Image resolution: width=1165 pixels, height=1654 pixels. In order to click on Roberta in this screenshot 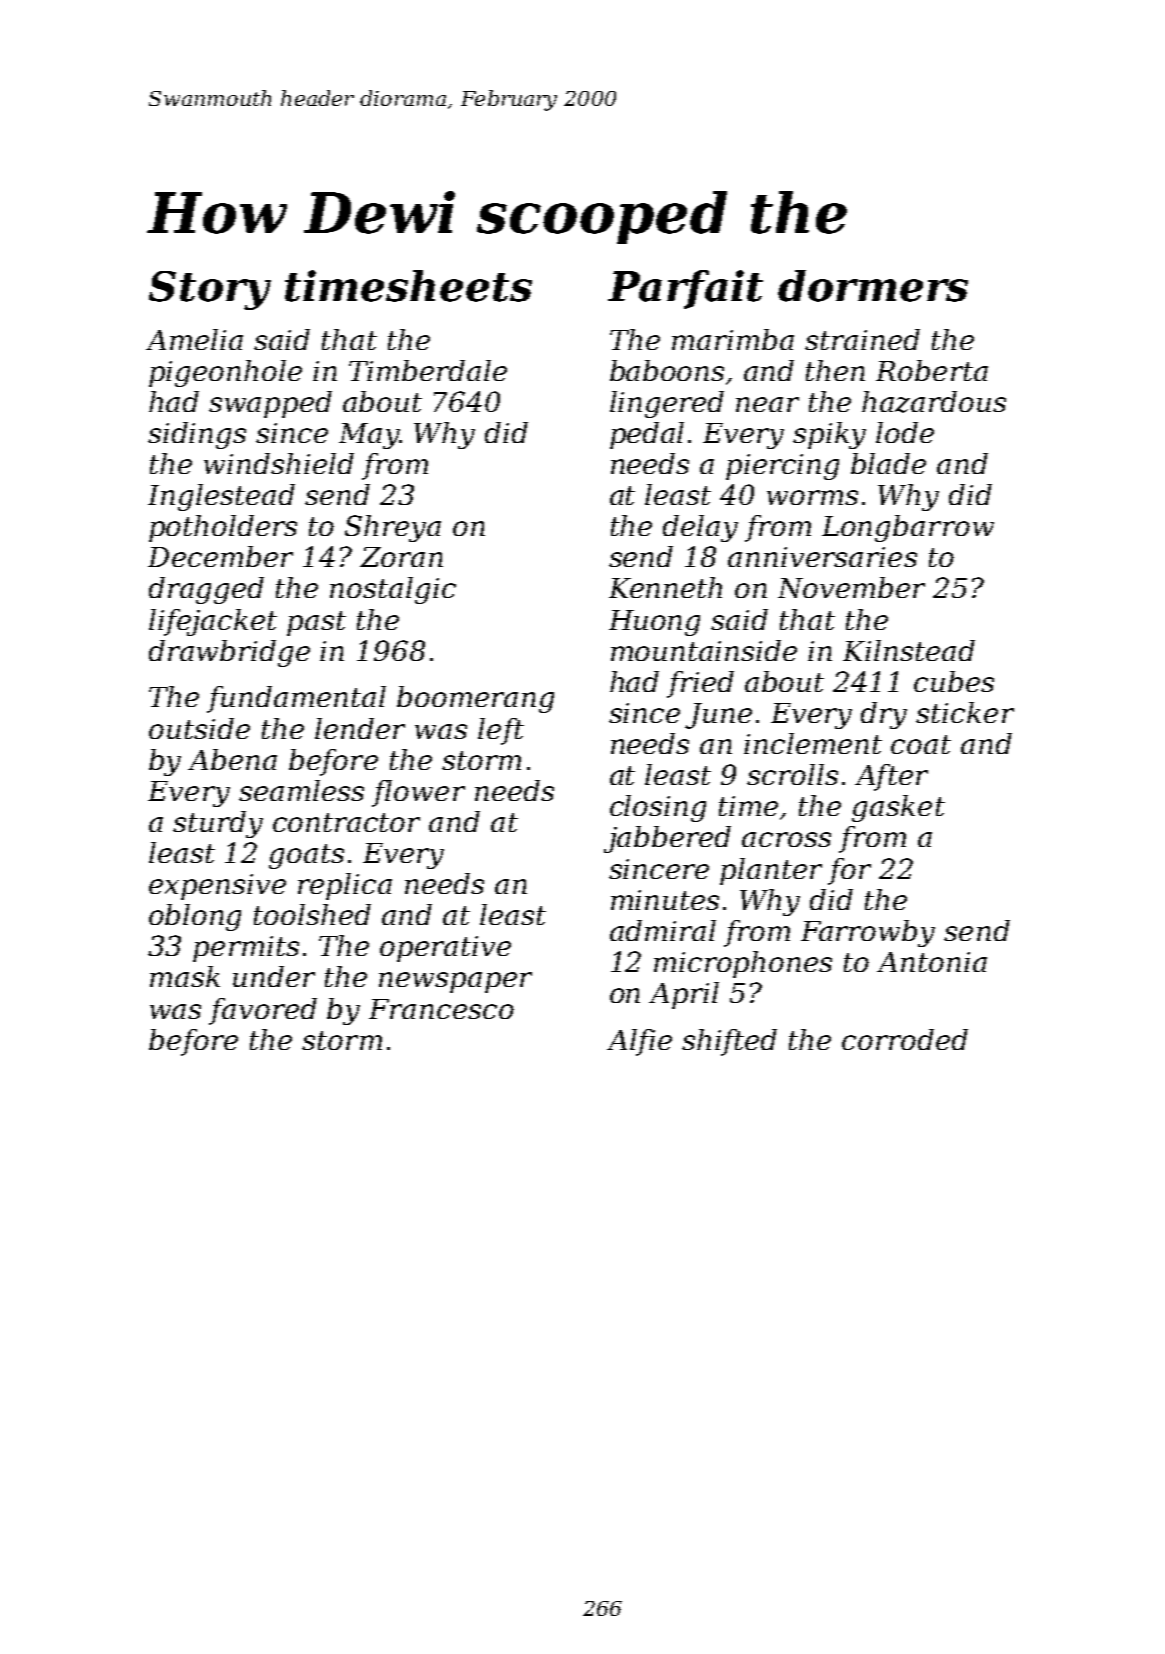, I will do `click(932, 370)`.
